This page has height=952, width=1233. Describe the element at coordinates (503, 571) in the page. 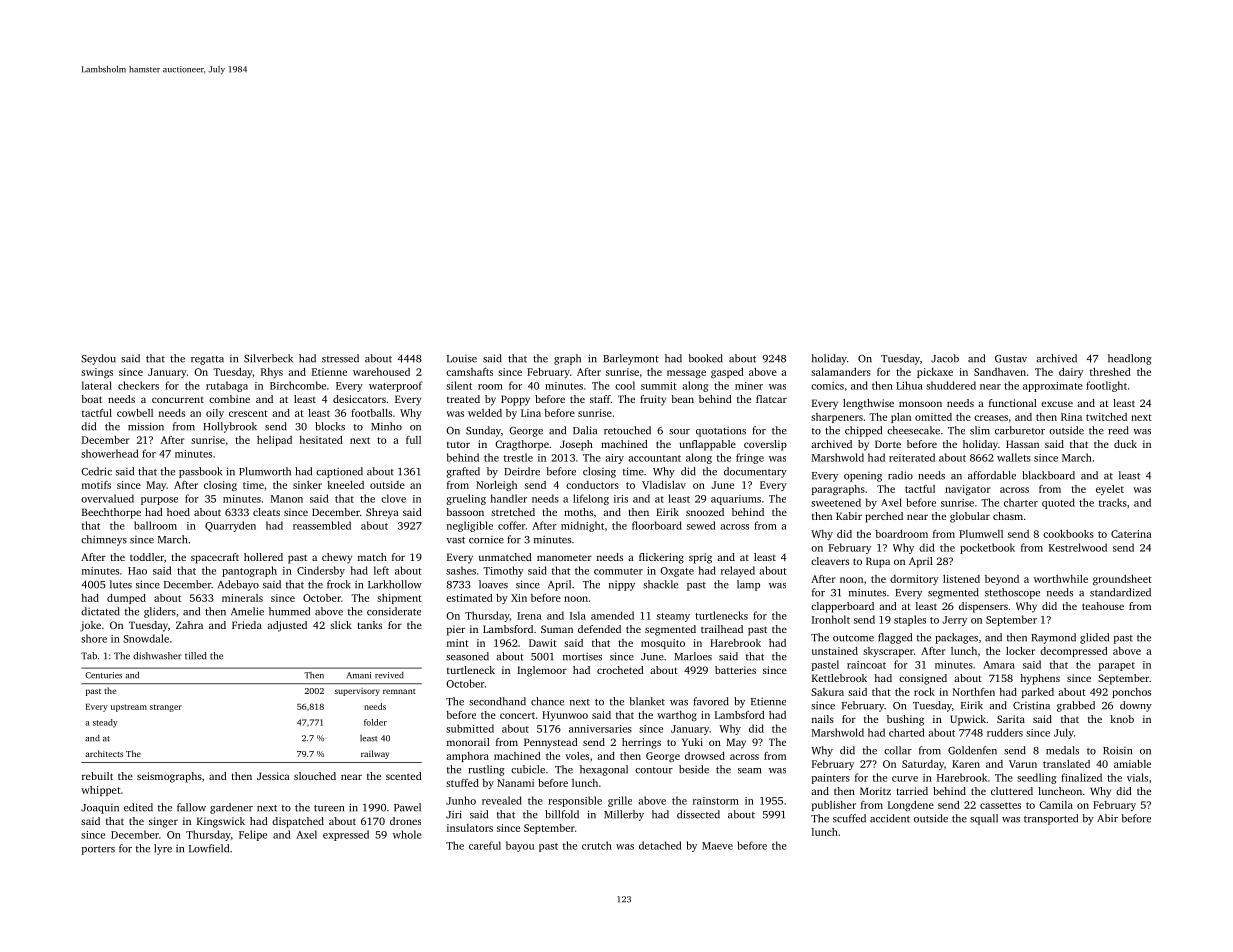

I see `Timothy` at that location.
